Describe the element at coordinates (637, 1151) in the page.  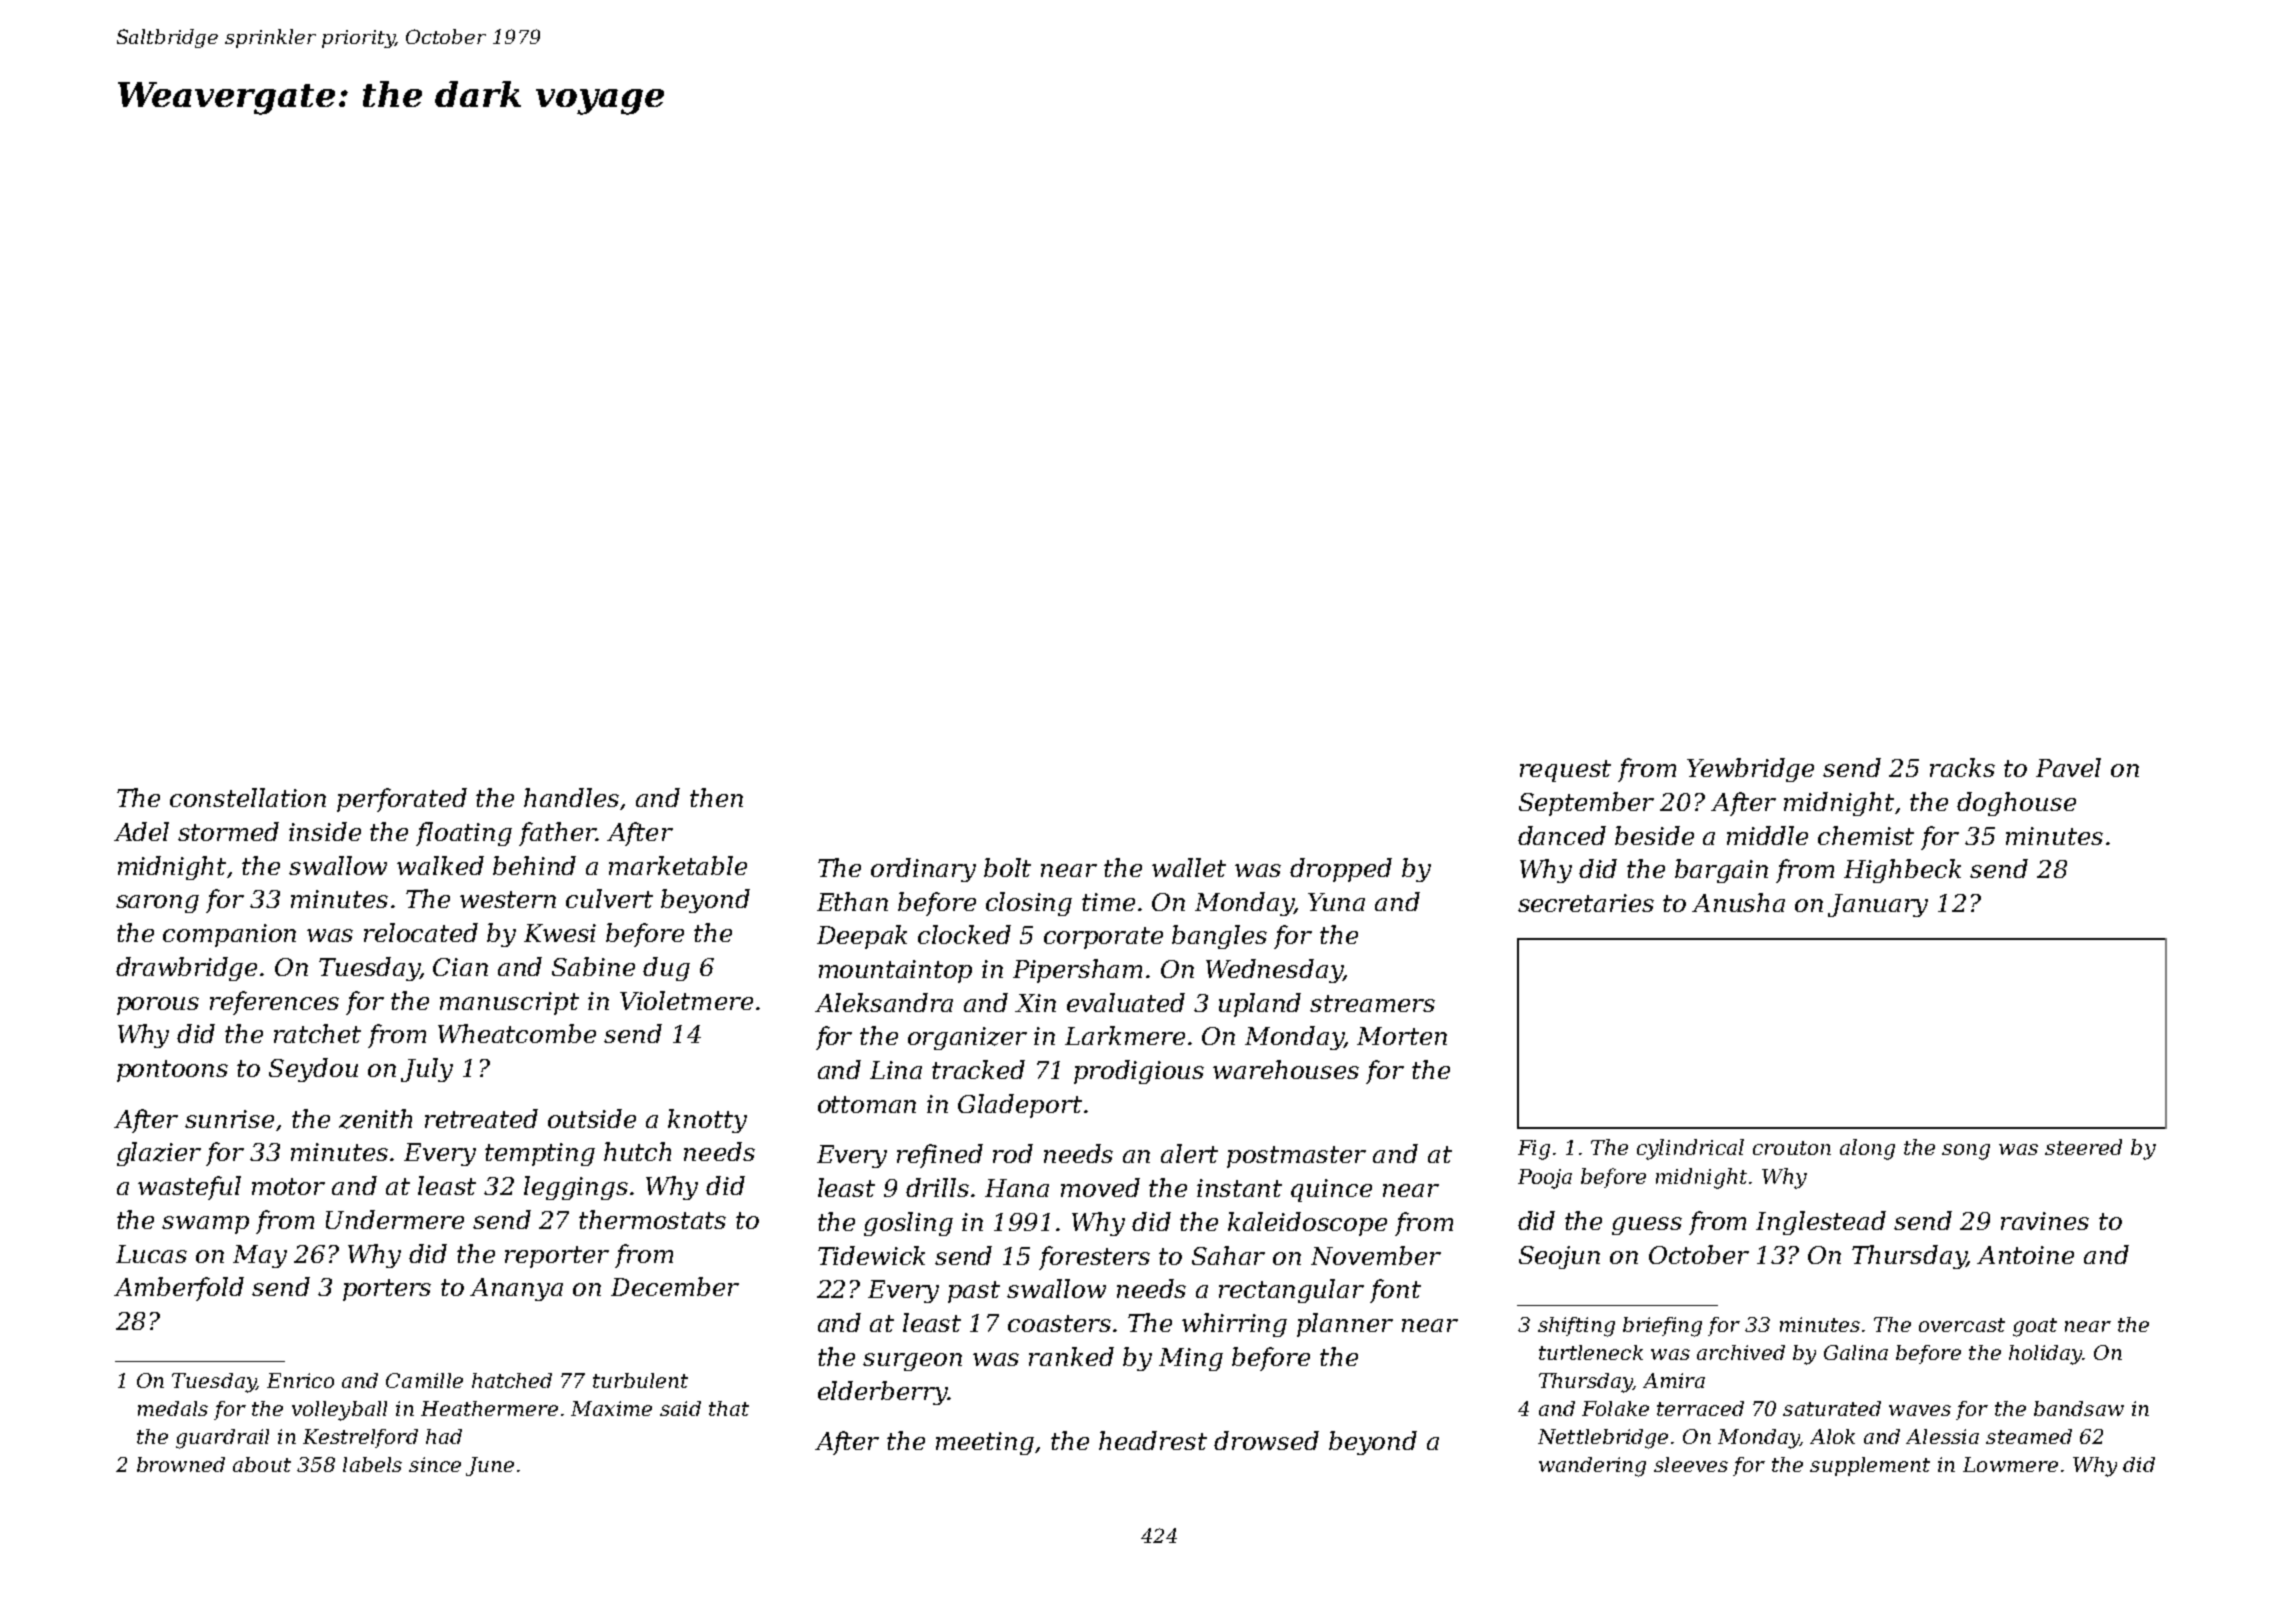
I see `hutch` at that location.
